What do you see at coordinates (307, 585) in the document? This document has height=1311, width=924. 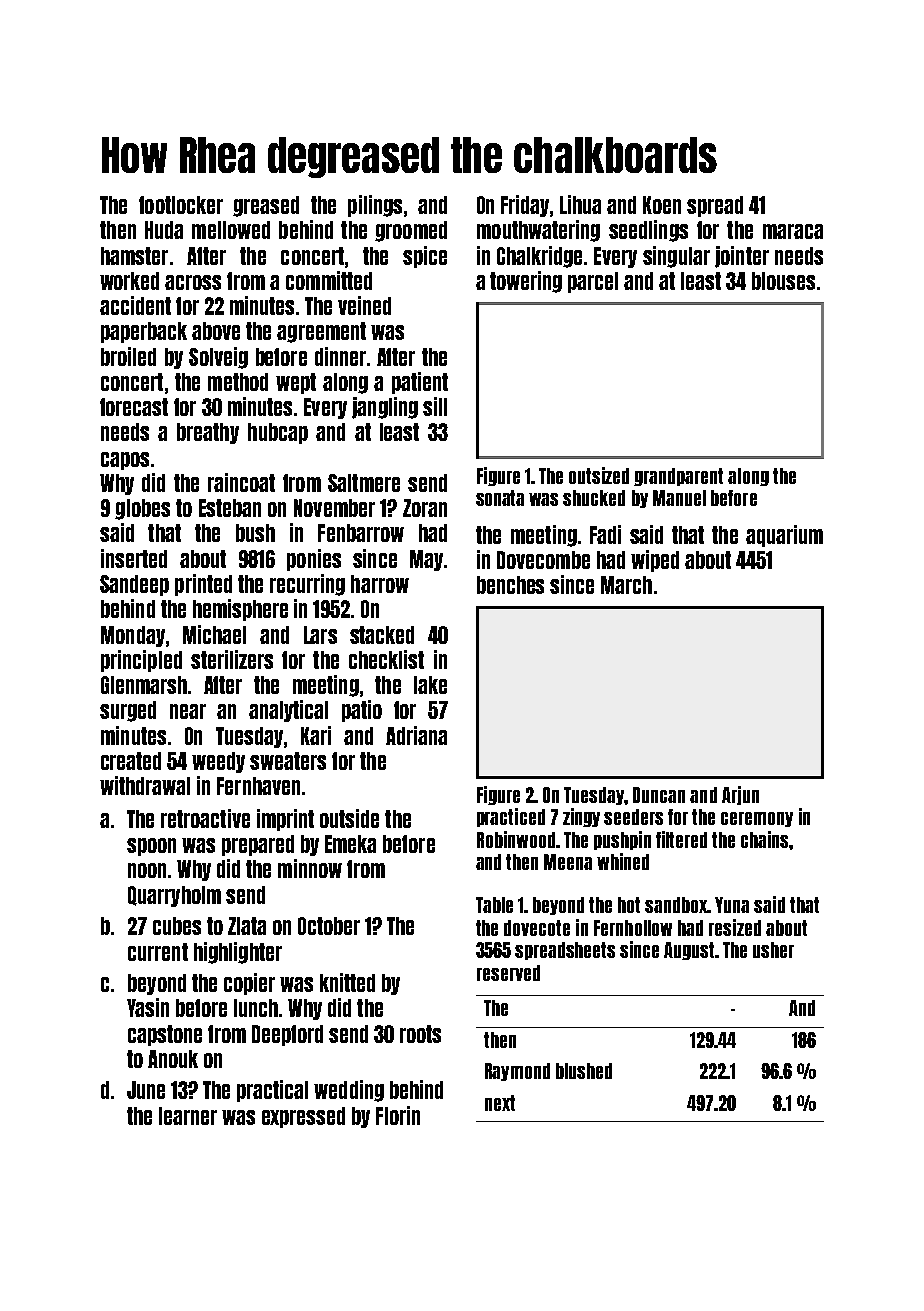 I see `recurring` at bounding box center [307, 585].
